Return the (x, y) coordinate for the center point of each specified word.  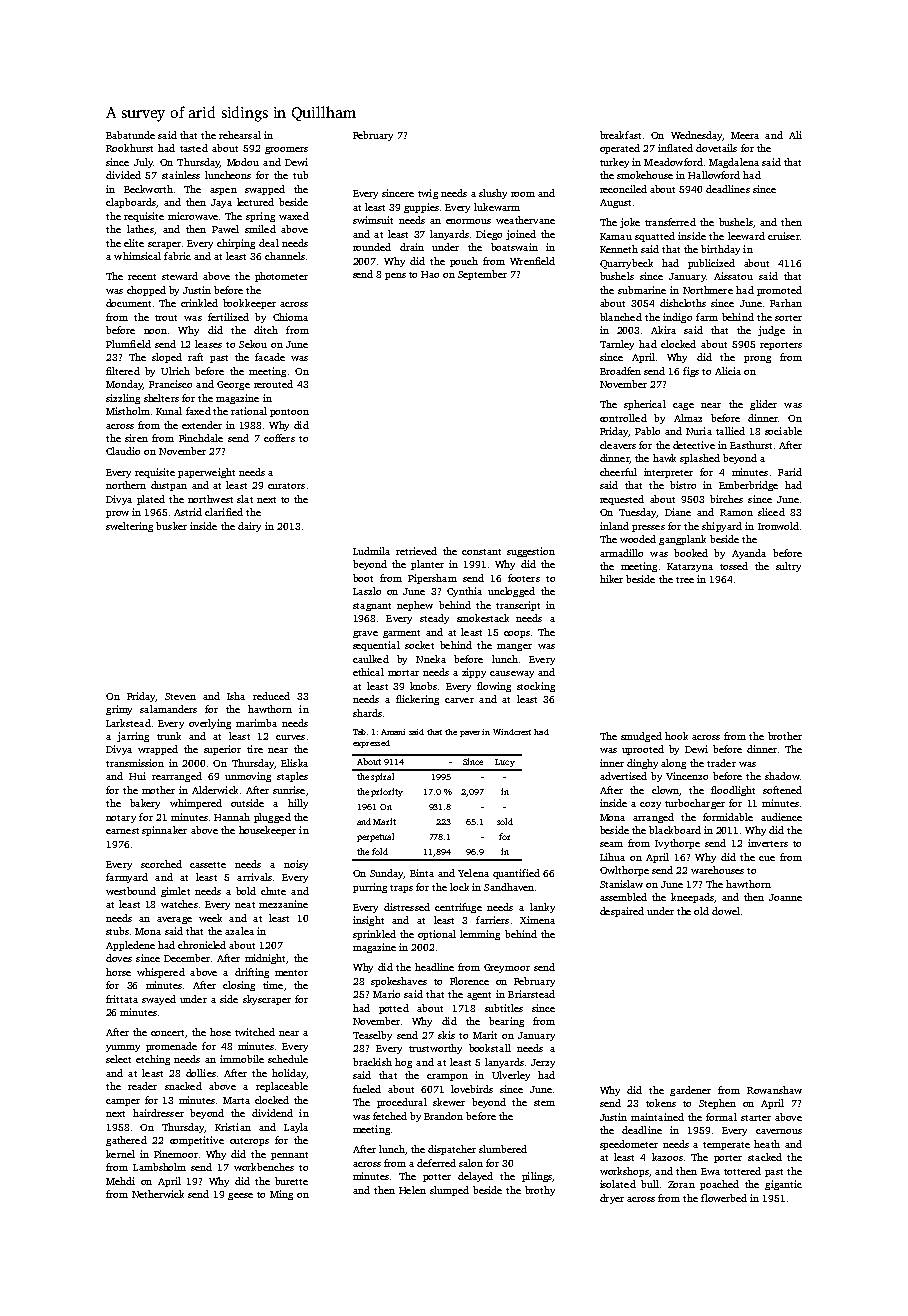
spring (260, 217)
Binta (422, 873)
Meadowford (673, 162)
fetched (390, 1116)
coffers (279, 438)
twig (428, 194)
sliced (771, 512)
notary (121, 819)
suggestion (531, 552)
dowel (726, 911)
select (118, 1059)
